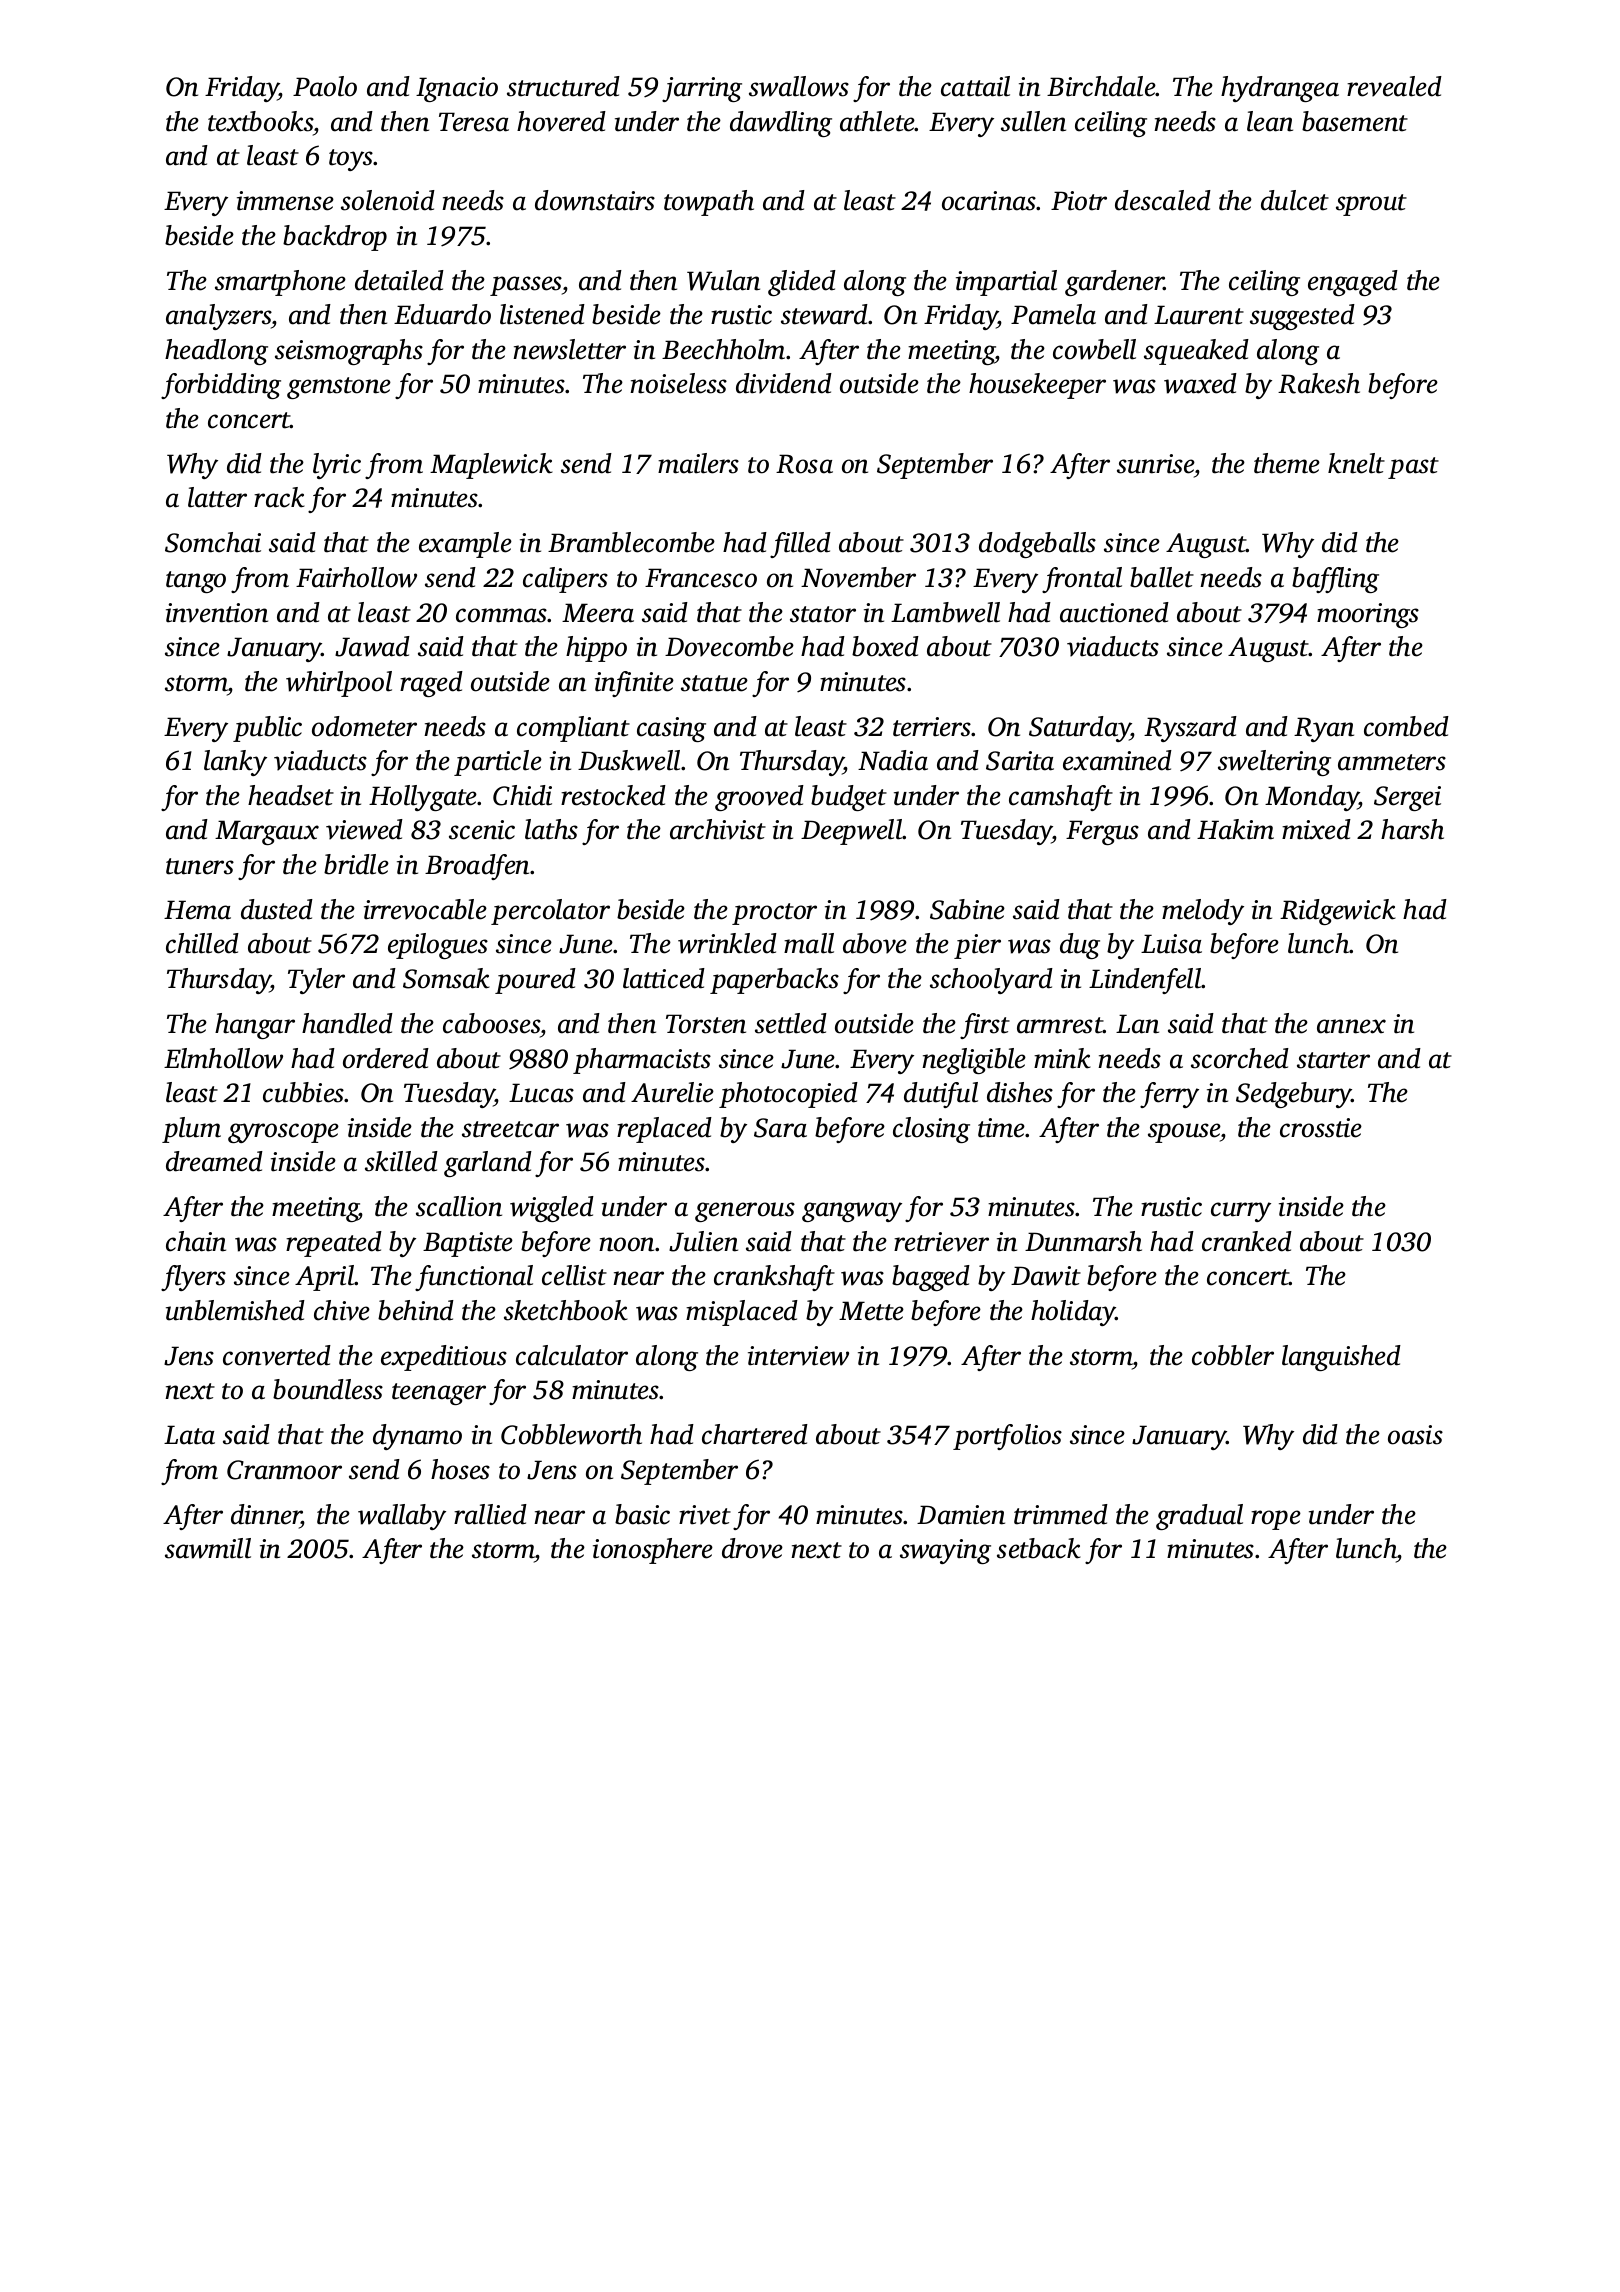  I want to click on rivet, so click(705, 1515).
